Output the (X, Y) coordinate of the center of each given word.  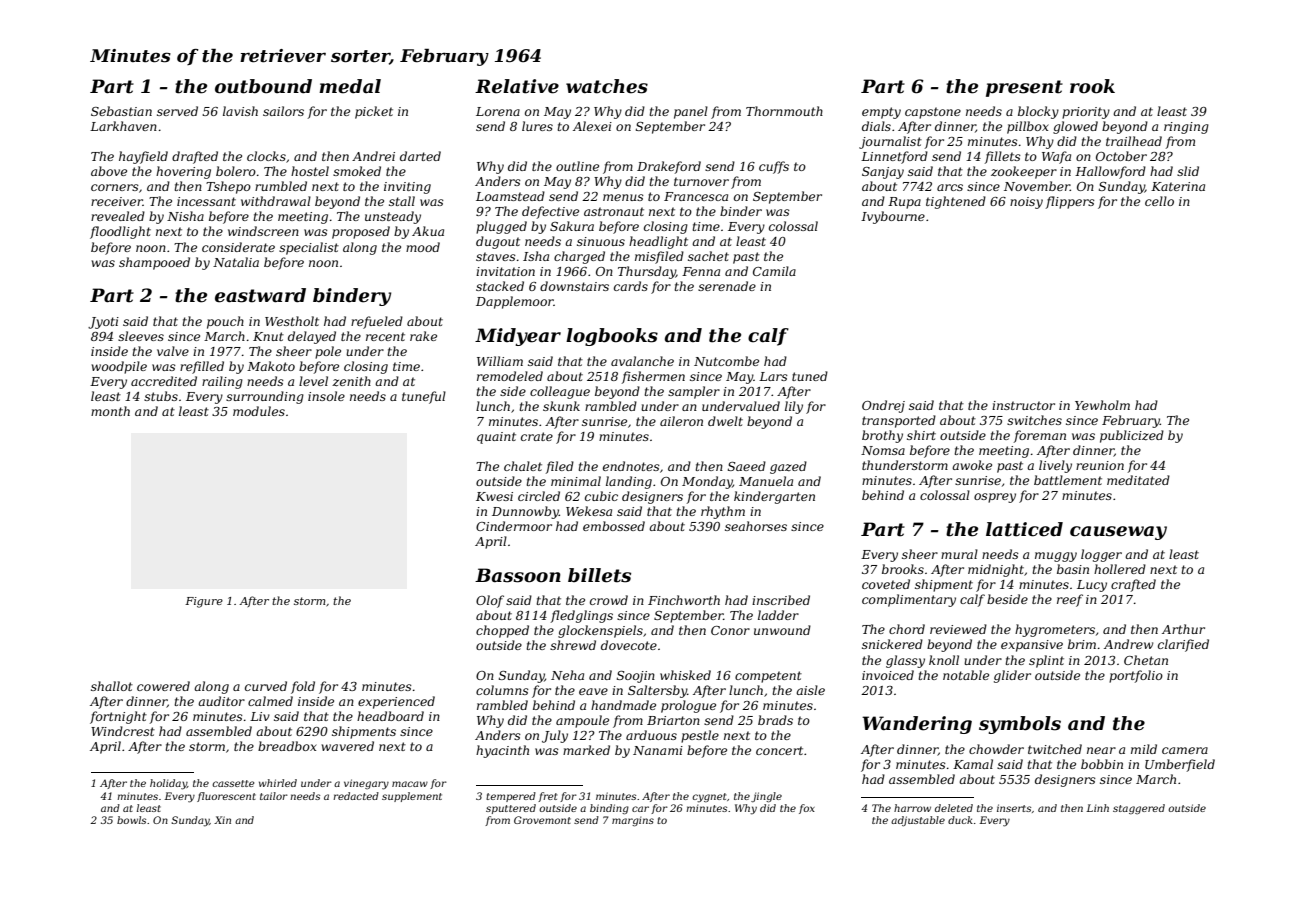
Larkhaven (123, 126)
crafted (1133, 585)
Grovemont (542, 820)
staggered (1139, 809)
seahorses (756, 526)
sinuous (601, 241)
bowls (131, 820)
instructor (1023, 405)
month (110, 411)
